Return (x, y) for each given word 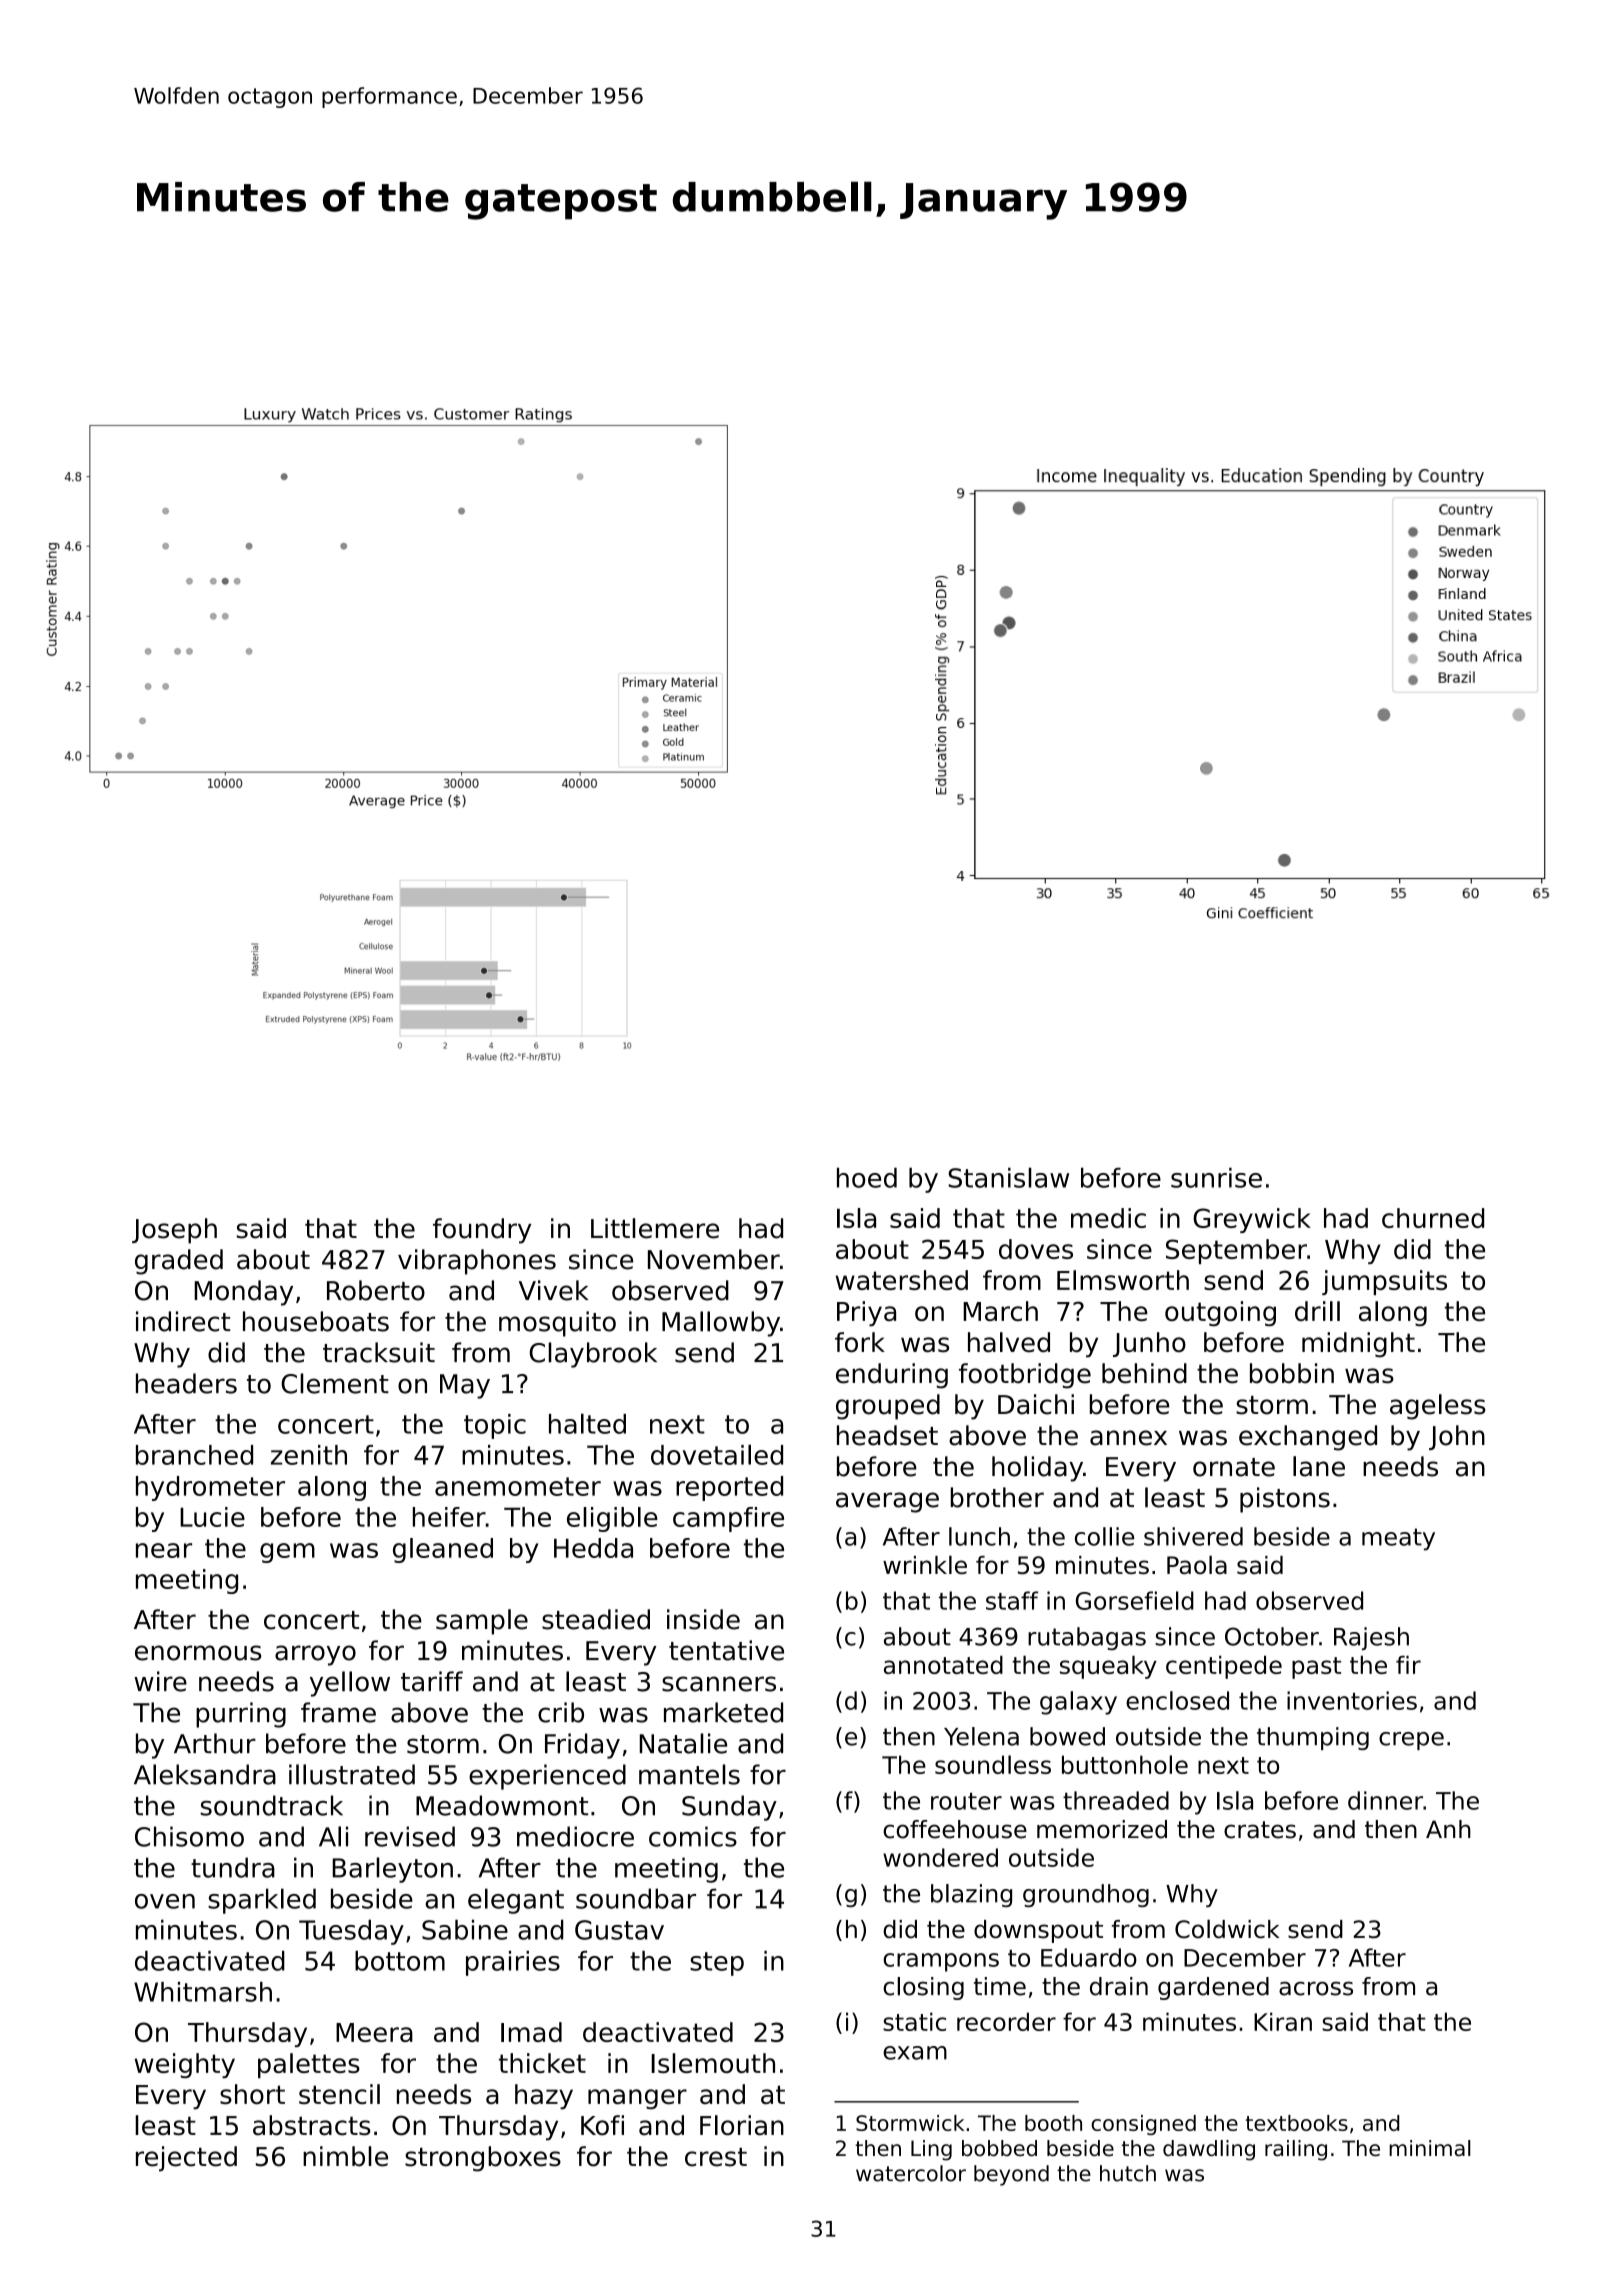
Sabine (465, 1929)
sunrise (1216, 1178)
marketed (723, 1712)
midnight (1358, 1345)
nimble (345, 2156)
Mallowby (721, 1324)
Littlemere (655, 1228)
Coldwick (1227, 1929)
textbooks (1297, 2123)
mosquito (557, 1324)
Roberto (376, 1290)
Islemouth (713, 2063)
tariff (432, 1681)
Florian (742, 2125)
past (1316, 1668)
